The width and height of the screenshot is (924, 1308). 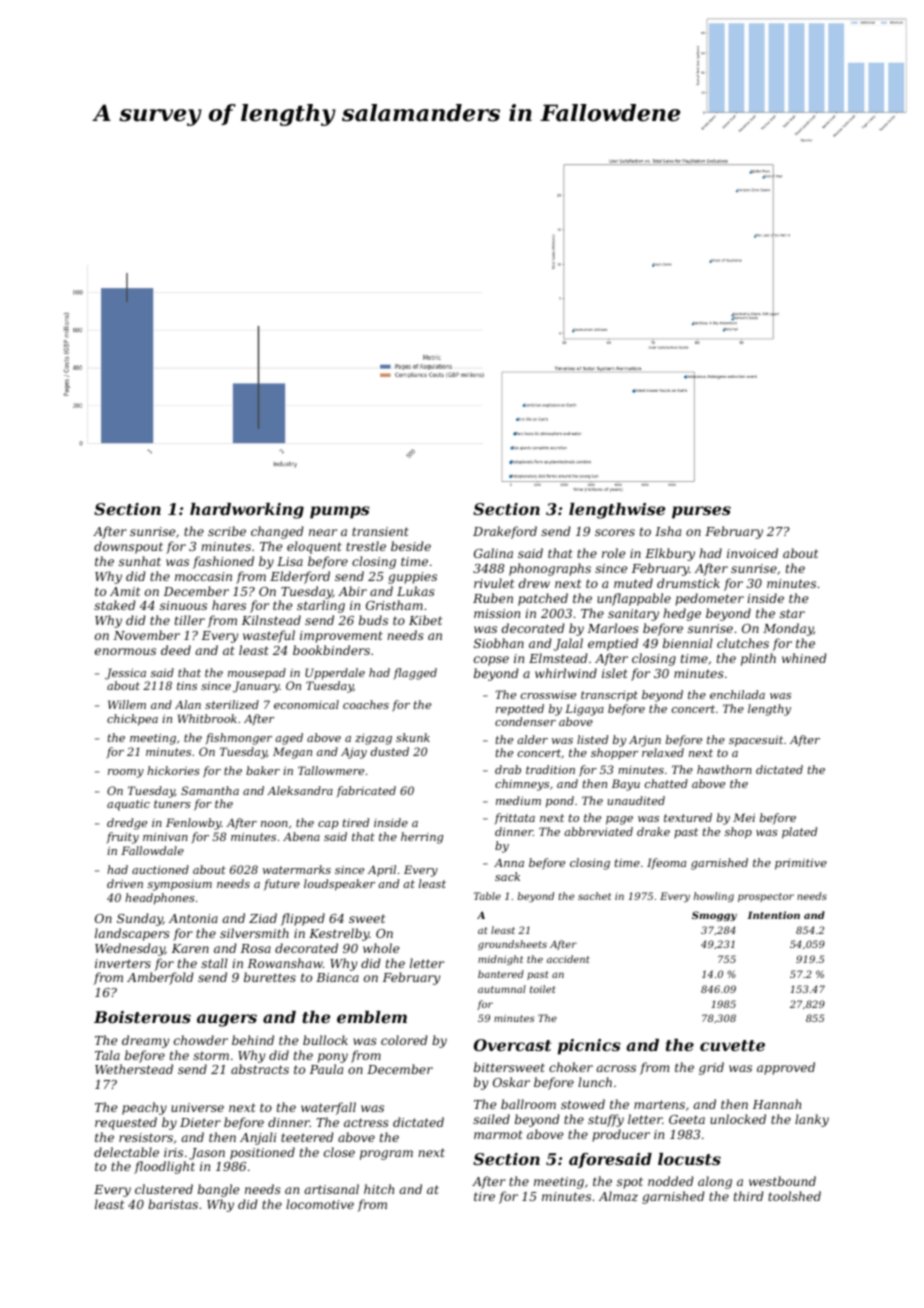 What do you see at coordinates (794, 1196) in the screenshot?
I see `toolshed` at bounding box center [794, 1196].
